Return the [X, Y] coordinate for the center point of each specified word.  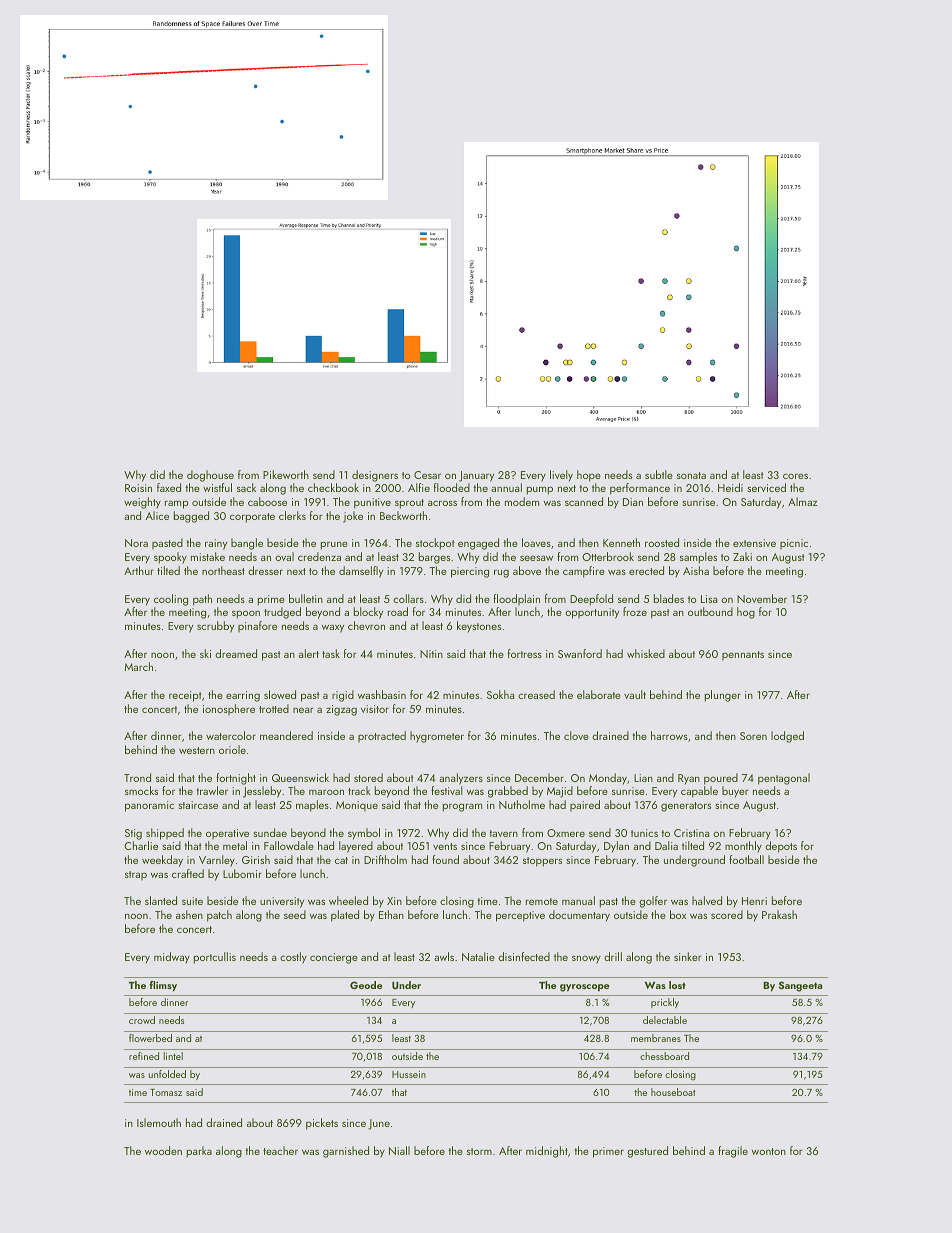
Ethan [391, 914]
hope [589, 476]
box [678, 914]
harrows [669, 735]
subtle [659, 474]
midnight [547, 1152]
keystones [479, 627]
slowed [280, 694]
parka [199, 1152]
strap [136, 875]
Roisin [138, 488]
